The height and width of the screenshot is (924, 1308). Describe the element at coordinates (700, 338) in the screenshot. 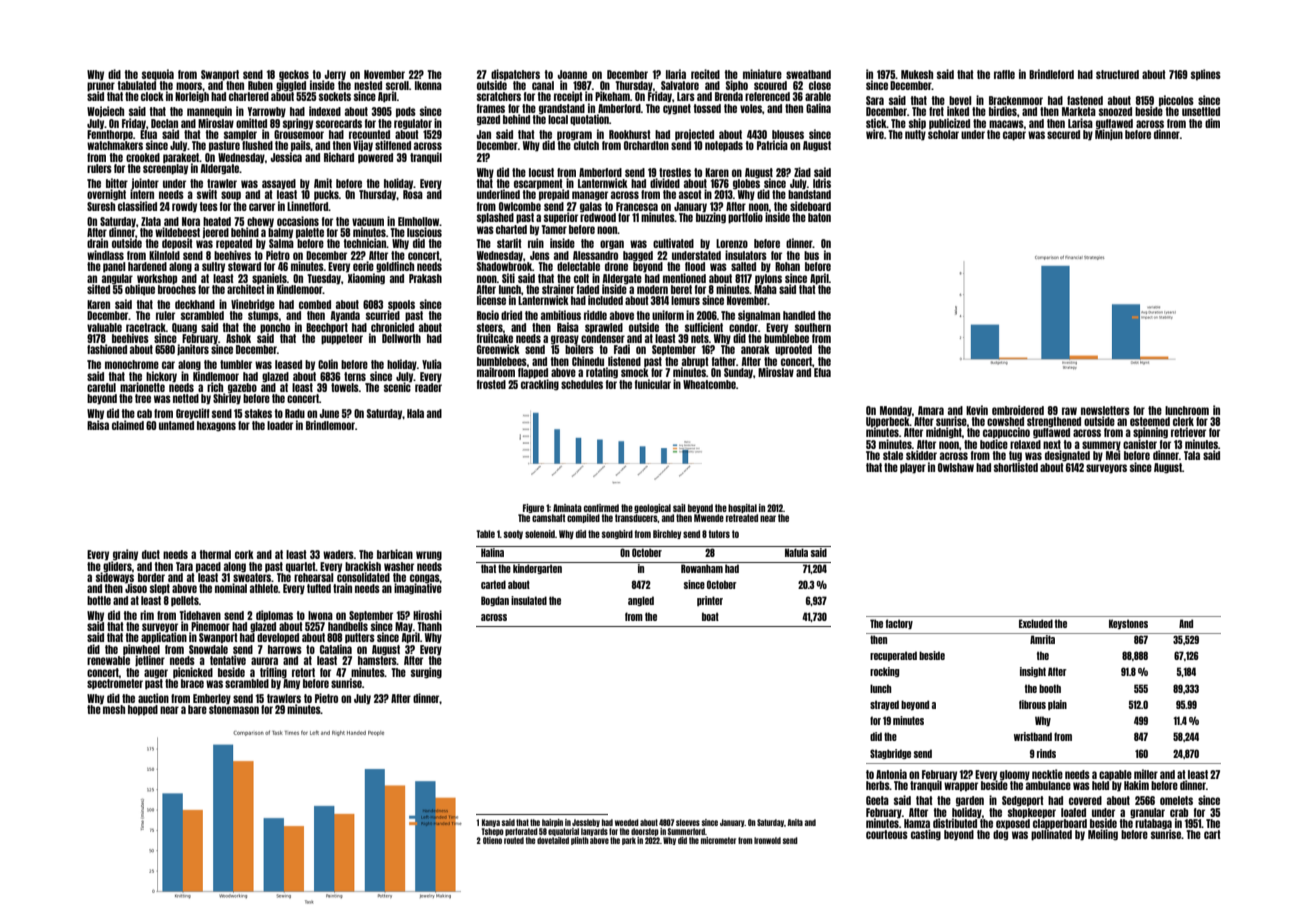

I see `nets` at that location.
